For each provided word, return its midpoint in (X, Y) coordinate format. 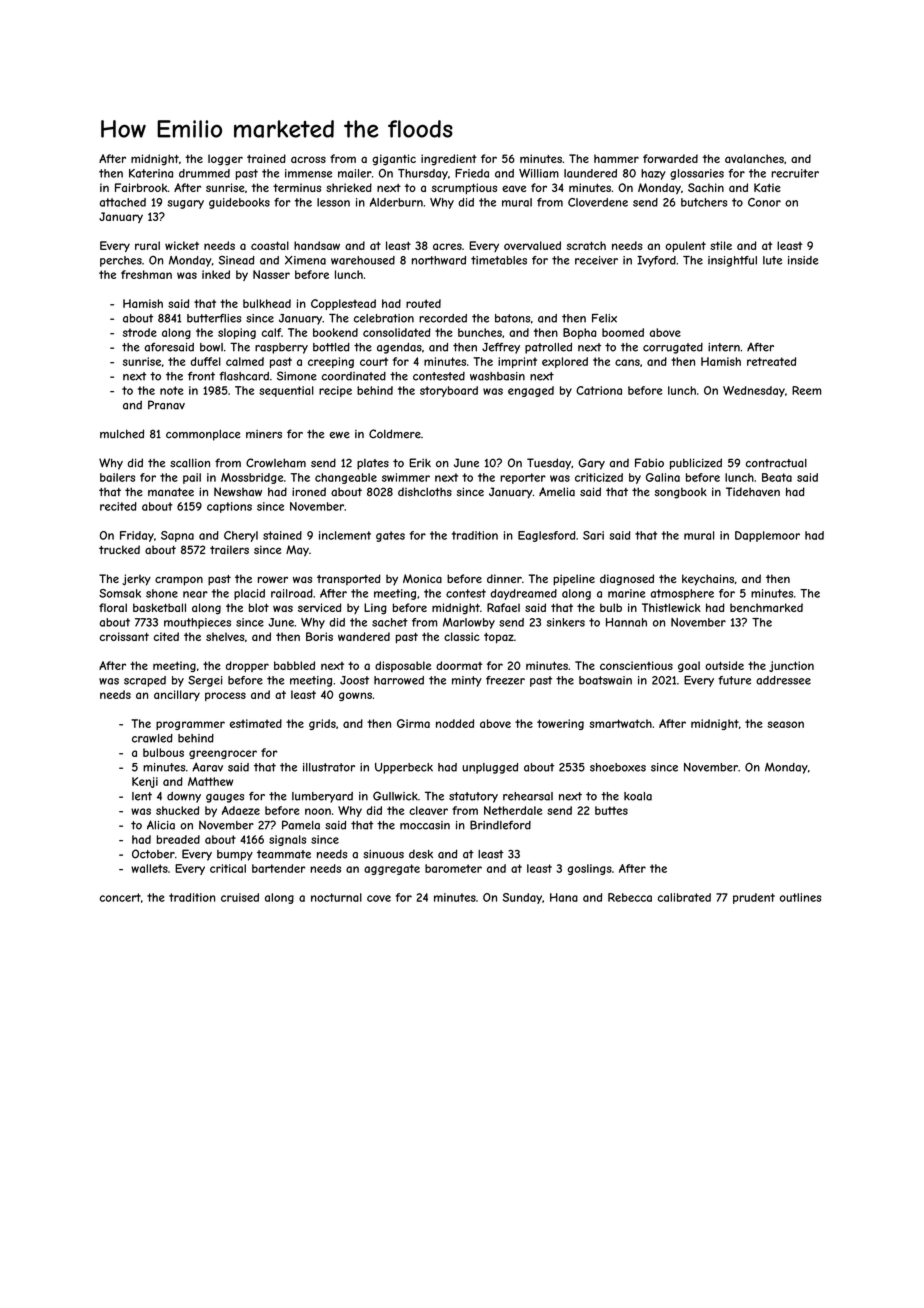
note (172, 390)
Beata (777, 477)
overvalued (532, 245)
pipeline (574, 580)
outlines (800, 897)
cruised (240, 897)
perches (121, 261)
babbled (294, 665)
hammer (616, 158)
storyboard (449, 391)
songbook (681, 493)
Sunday (522, 898)
